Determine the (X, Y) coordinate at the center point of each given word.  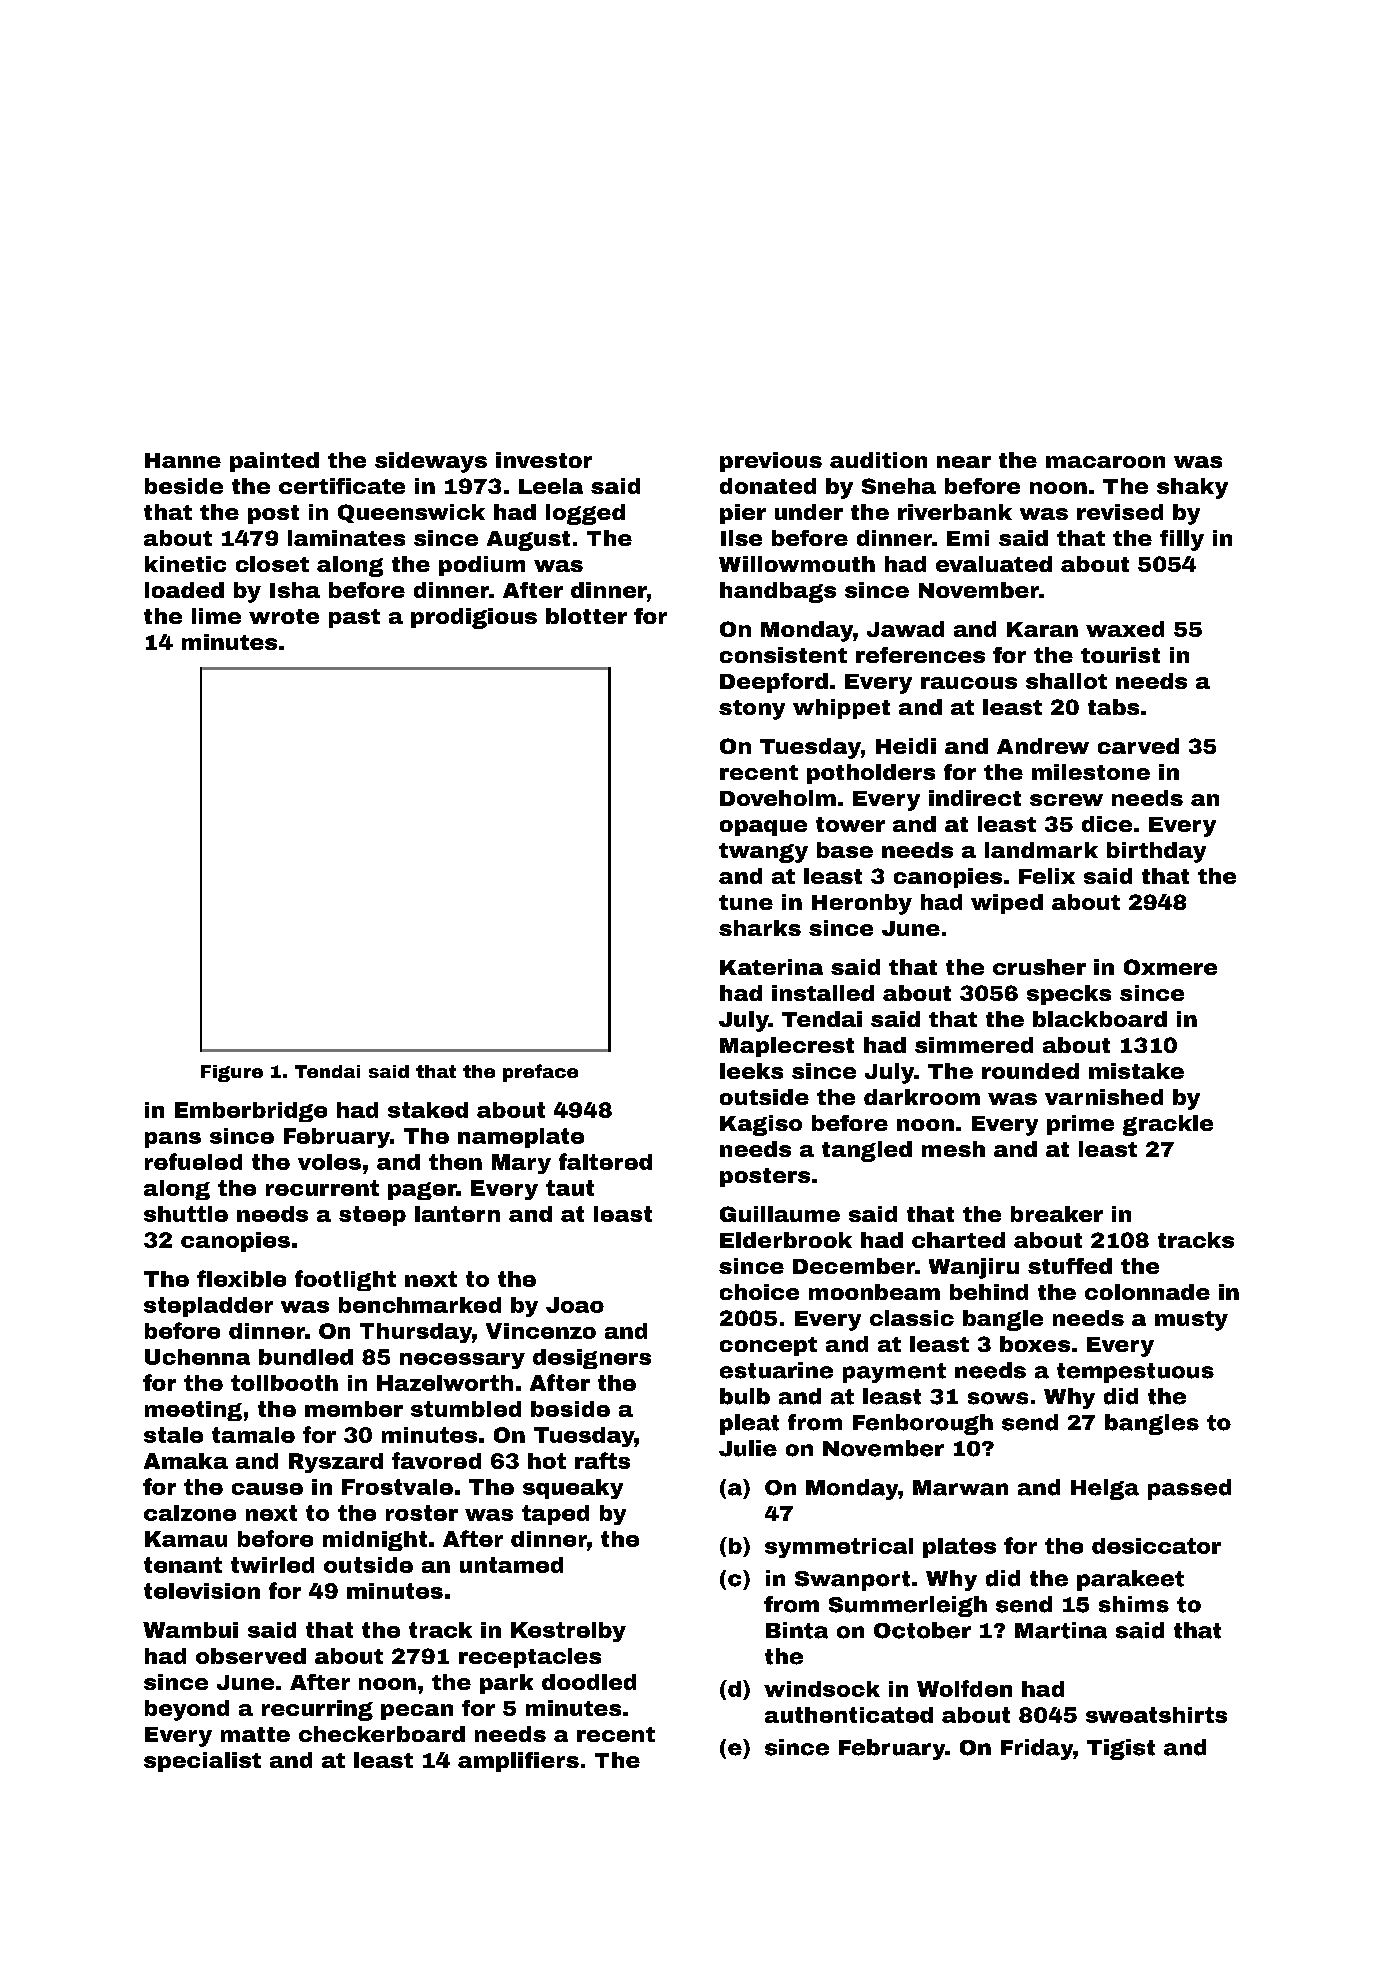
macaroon (1105, 462)
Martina (1061, 1630)
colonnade (1147, 1292)
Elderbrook (786, 1240)
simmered (974, 1045)
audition (878, 460)
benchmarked (420, 1305)
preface (540, 1073)
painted (274, 462)
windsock (822, 1689)
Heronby (862, 904)
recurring (317, 1710)
